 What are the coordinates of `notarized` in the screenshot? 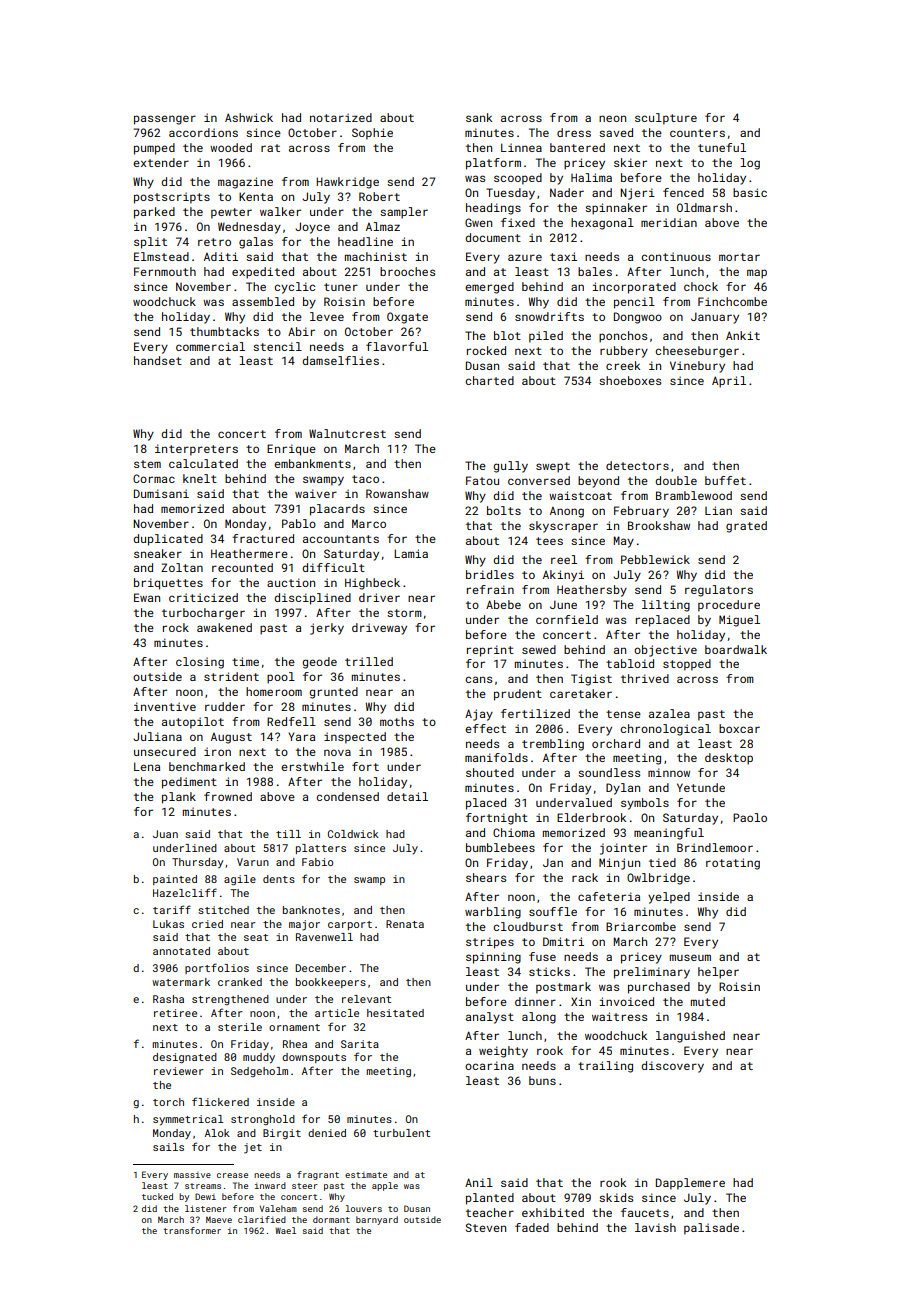 It's located at (341, 117).
